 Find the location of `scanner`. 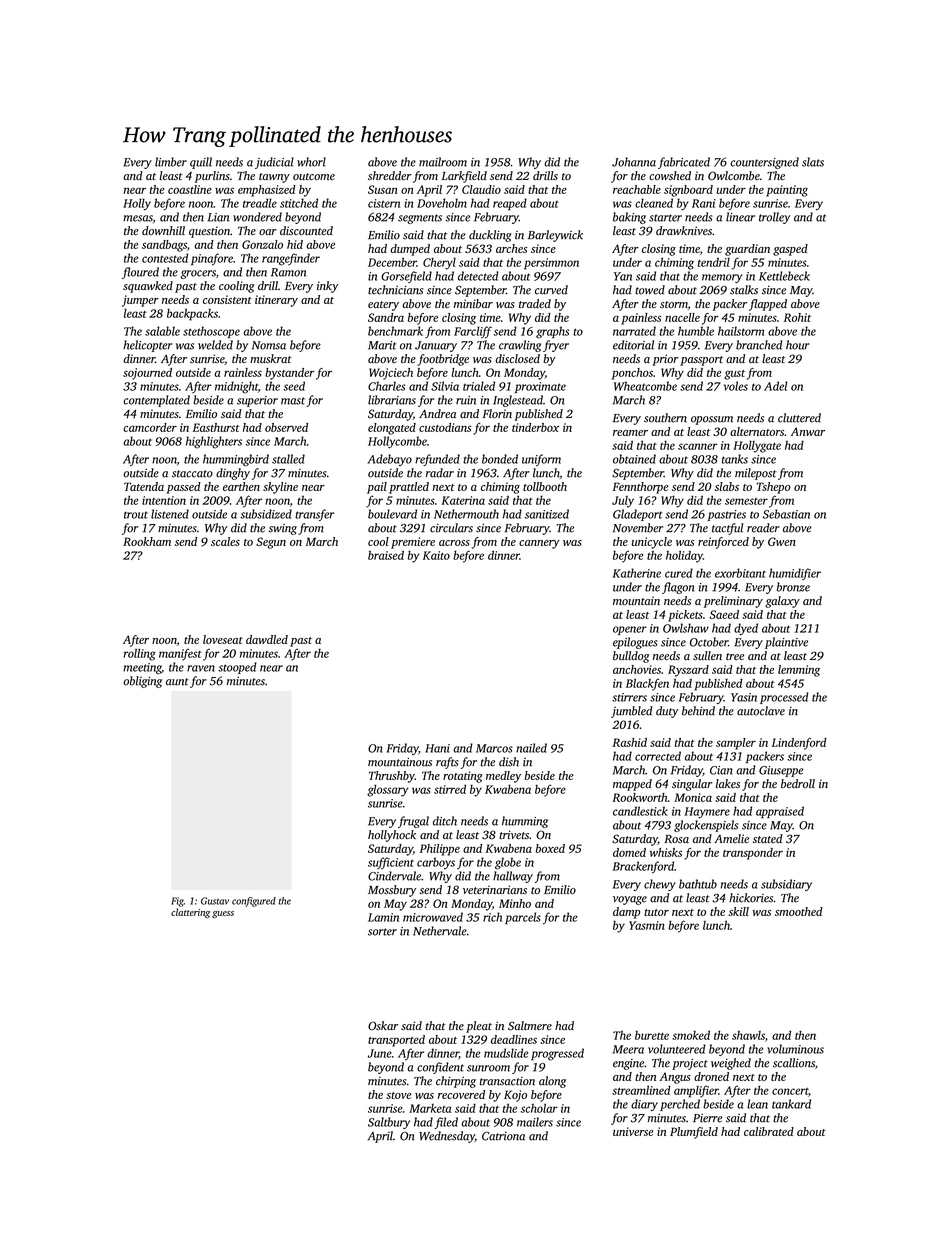

scanner is located at coordinates (697, 446).
